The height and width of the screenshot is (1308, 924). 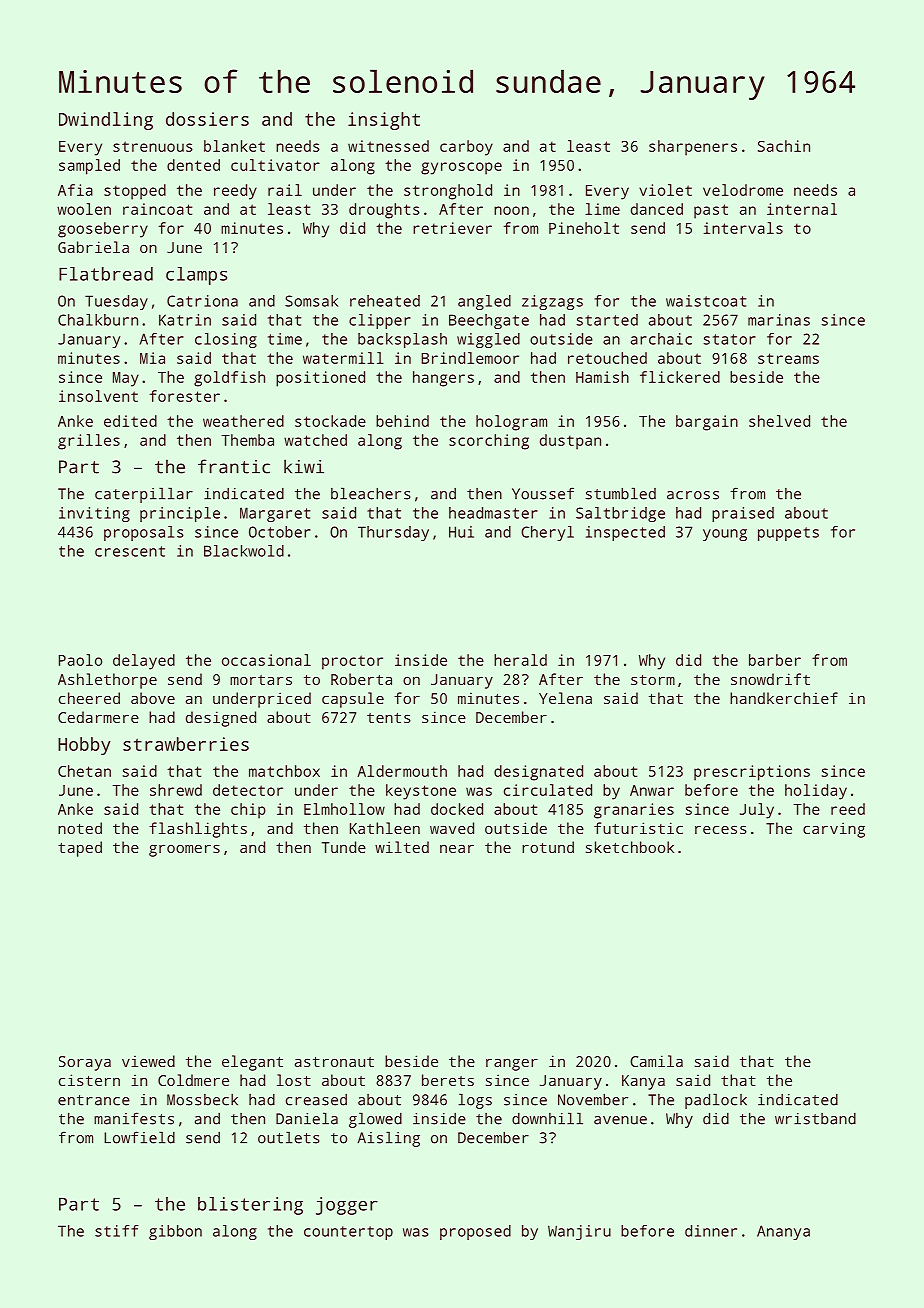 I want to click on dinner, so click(x=711, y=1231).
